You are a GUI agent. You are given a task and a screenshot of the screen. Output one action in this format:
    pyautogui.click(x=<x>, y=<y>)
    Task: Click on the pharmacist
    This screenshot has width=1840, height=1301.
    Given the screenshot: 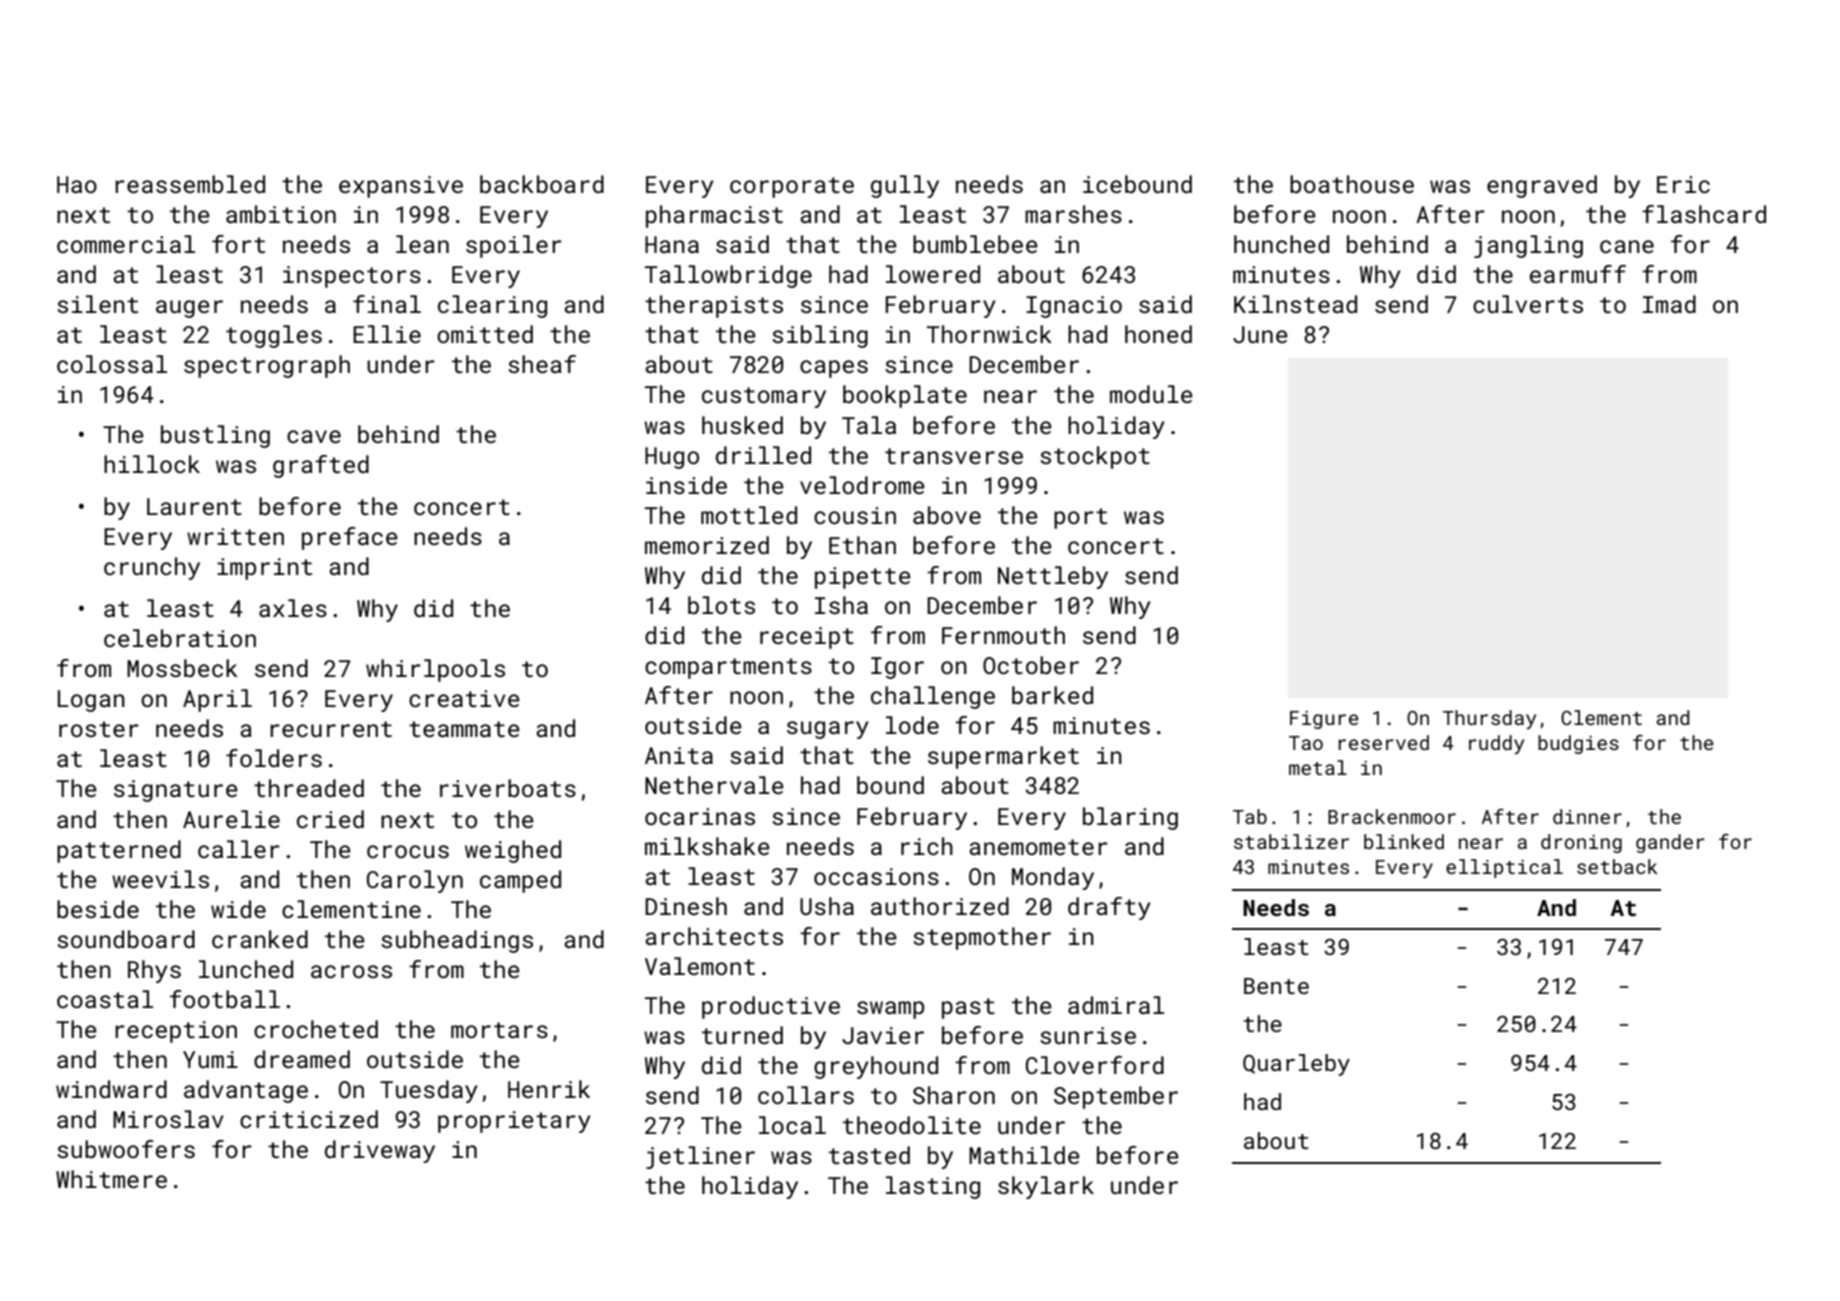 What is the action you would take?
    pyautogui.click(x=714, y=216)
